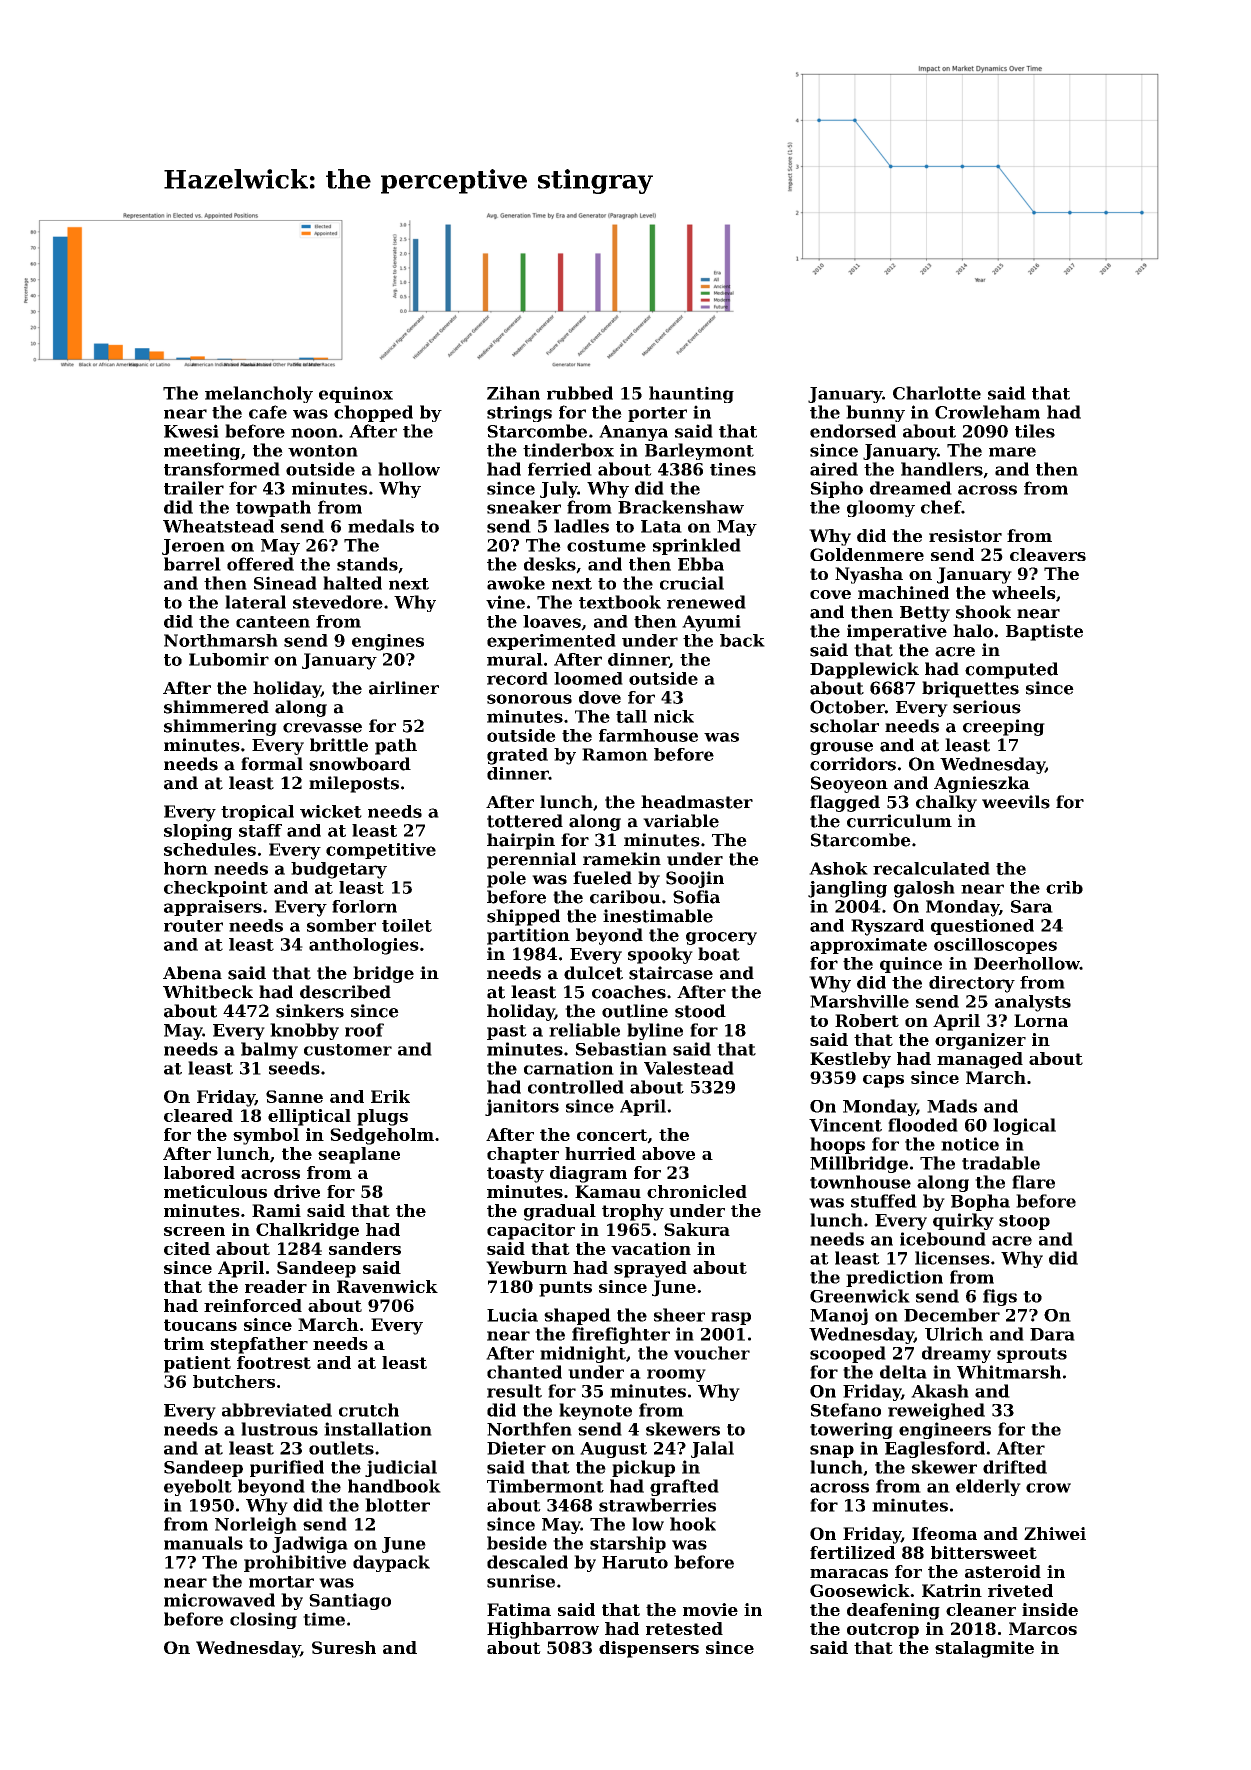 The image size is (1251, 1770). Describe the element at coordinates (620, 602) in the screenshot. I see `textbook` at that location.
